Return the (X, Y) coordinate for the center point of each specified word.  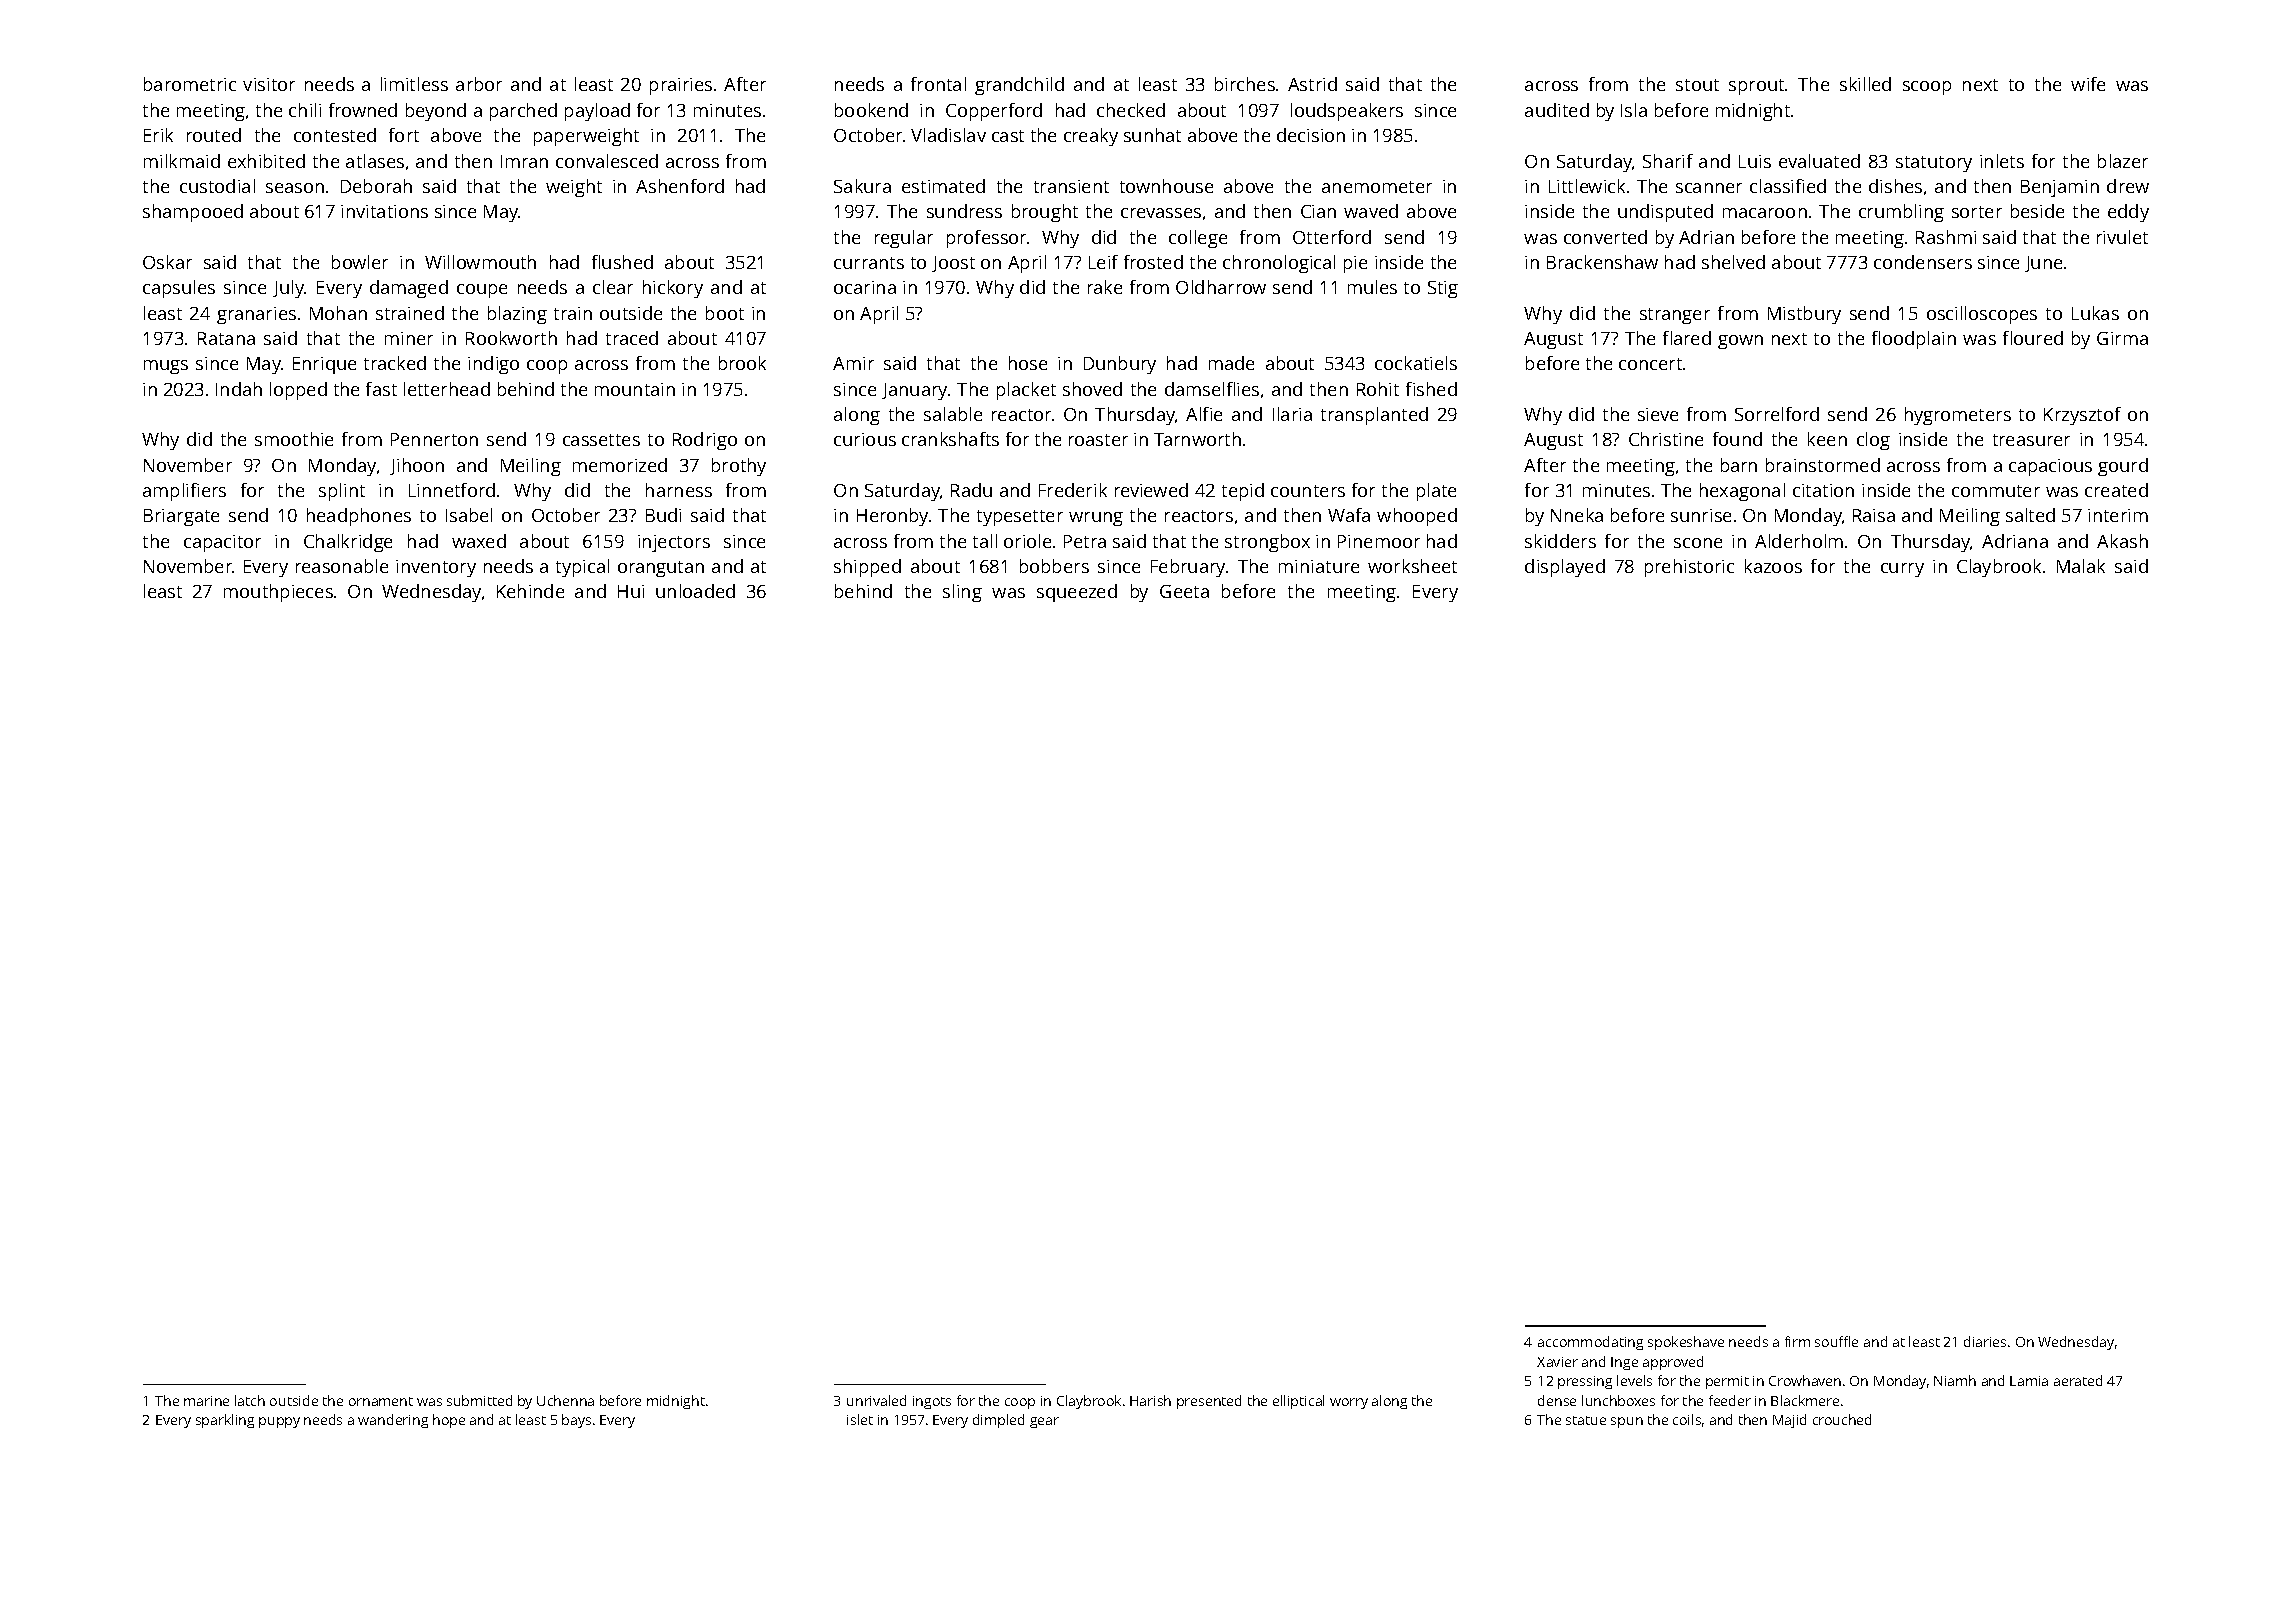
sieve (1658, 414)
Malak (2081, 566)
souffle (1836, 1341)
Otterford (1332, 237)
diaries (1985, 1341)
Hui (631, 591)
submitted (479, 1400)
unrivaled (876, 1400)
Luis (1755, 161)
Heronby (892, 517)
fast (381, 389)
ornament (381, 1401)
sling (962, 593)
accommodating (1590, 1343)
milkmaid (182, 161)
